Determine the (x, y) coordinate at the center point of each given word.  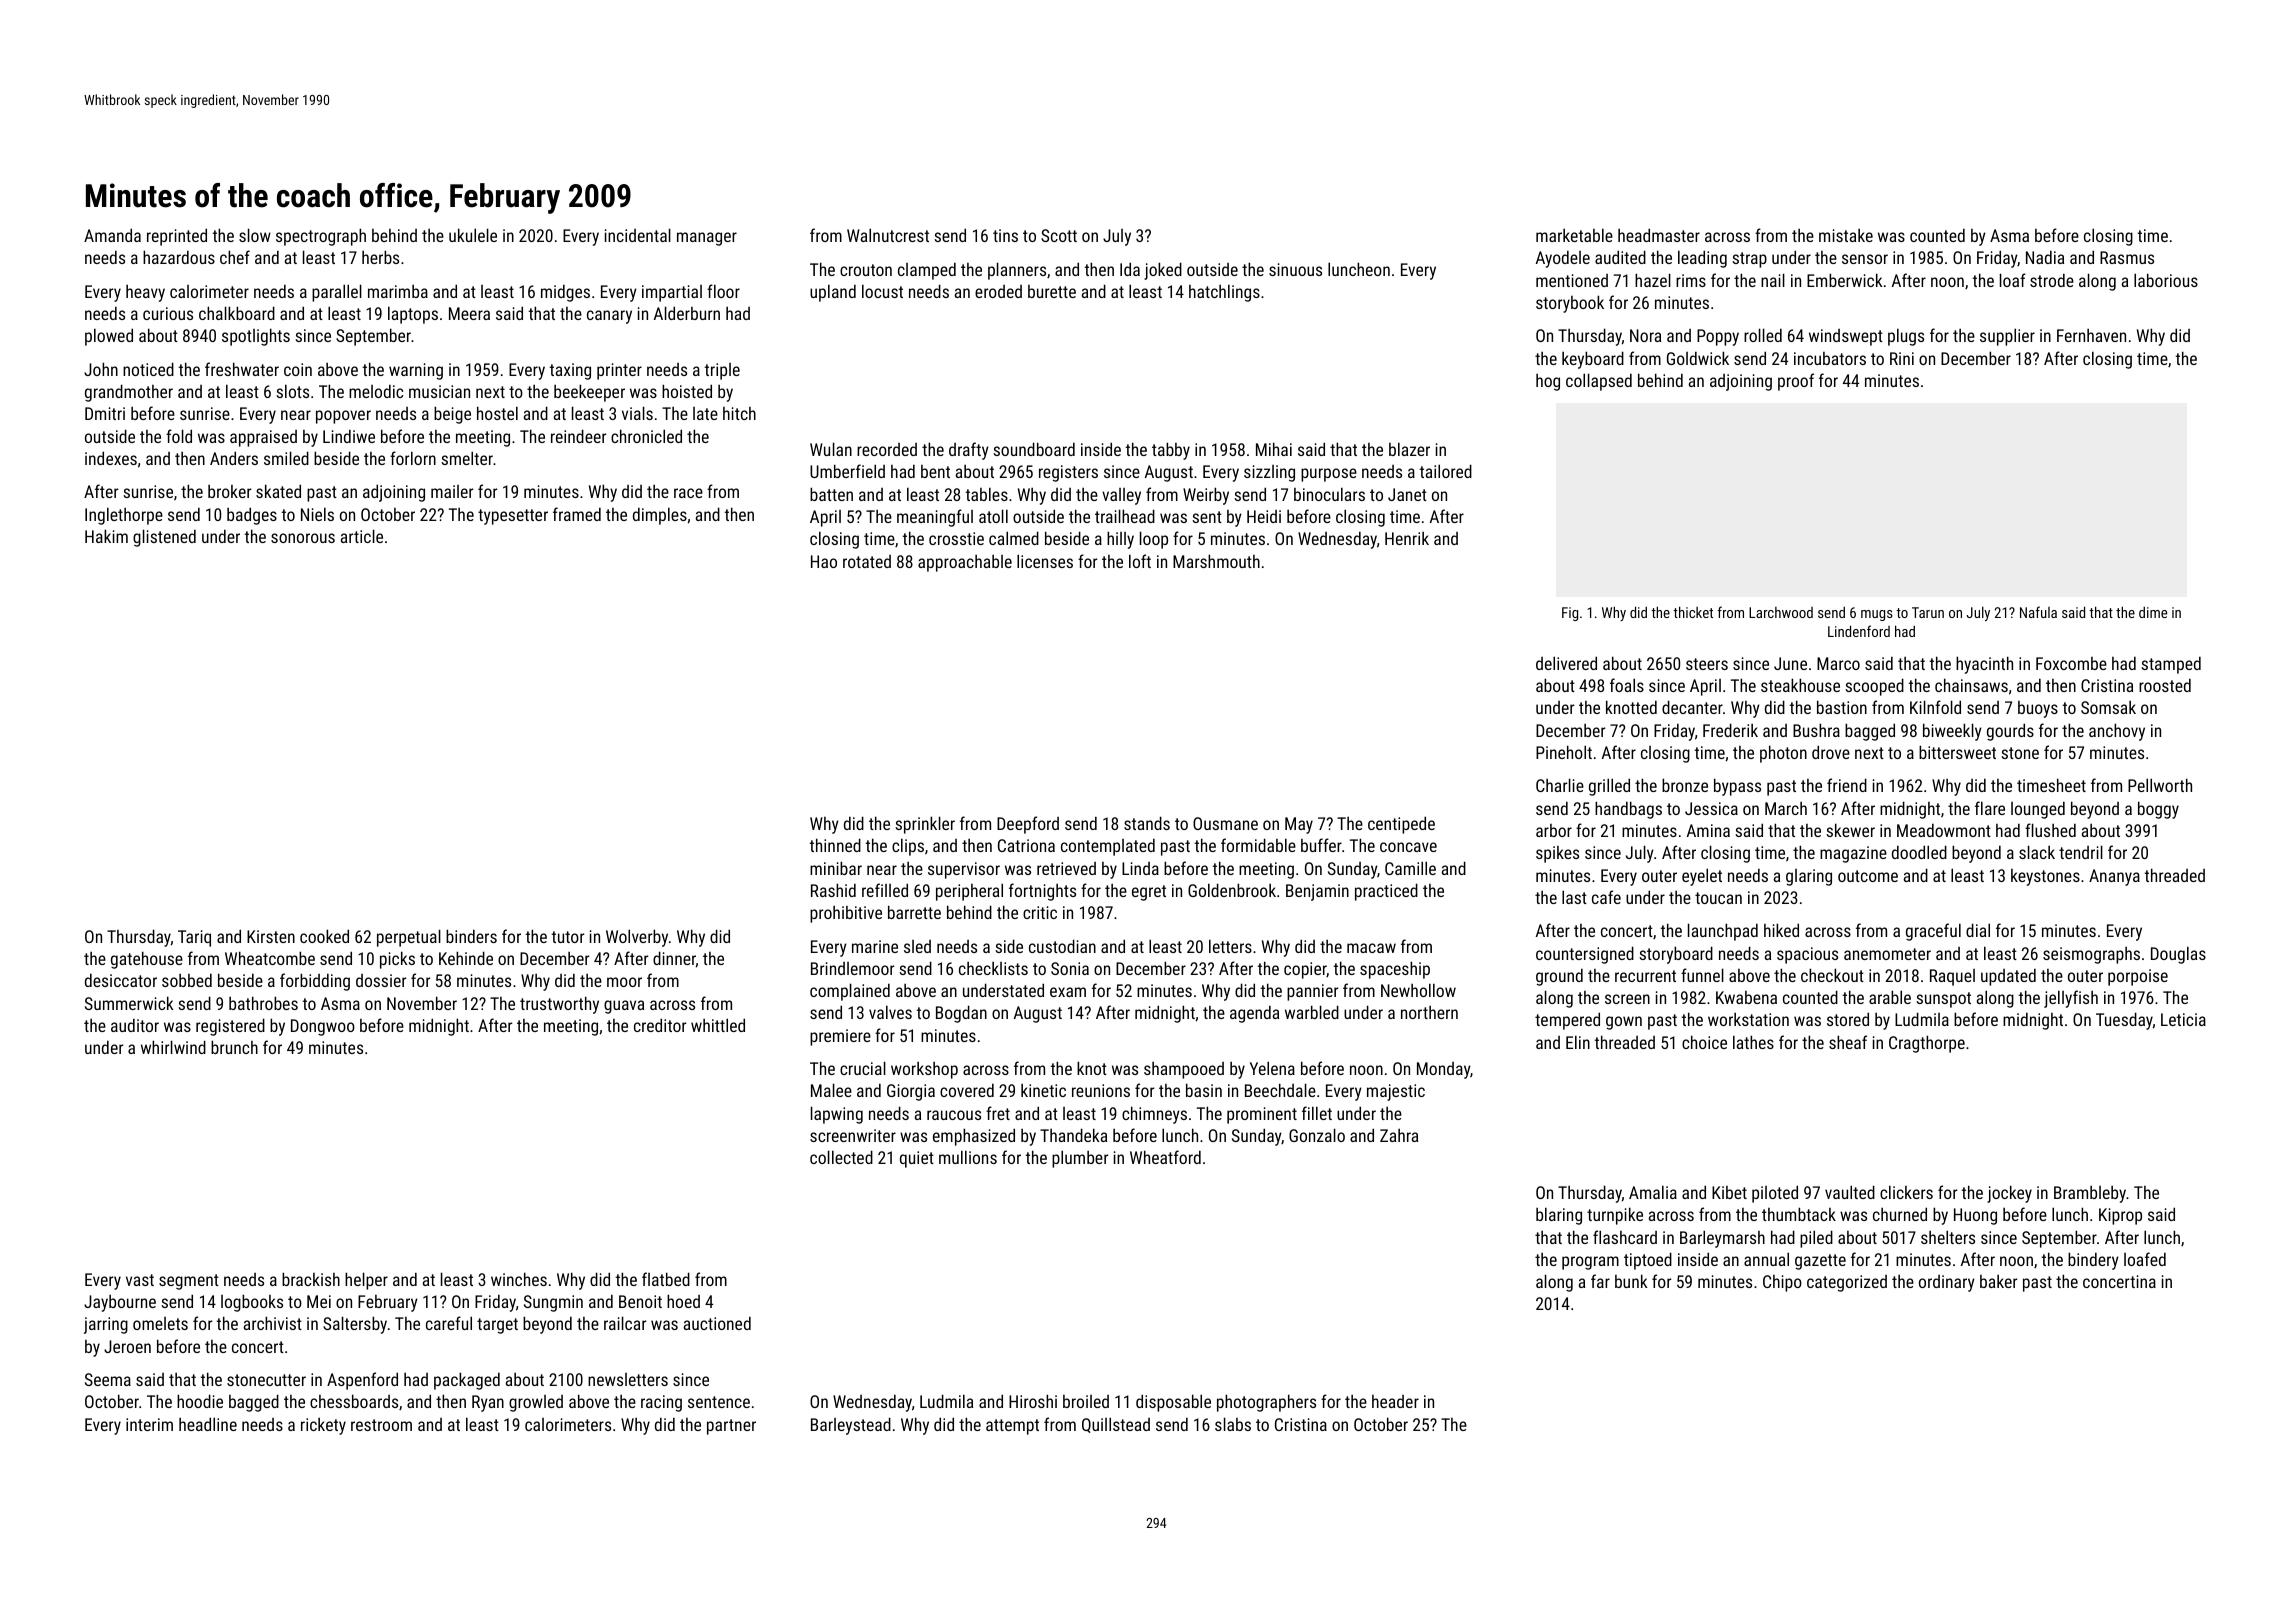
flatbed (666, 1279)
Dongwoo (323, 1027)
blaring (1559, 1216)
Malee (831, 1090)
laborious (2166, 280)
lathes (1753, 1042)
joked (1163, 271)
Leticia (2183, 1019)
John (101, 369)
